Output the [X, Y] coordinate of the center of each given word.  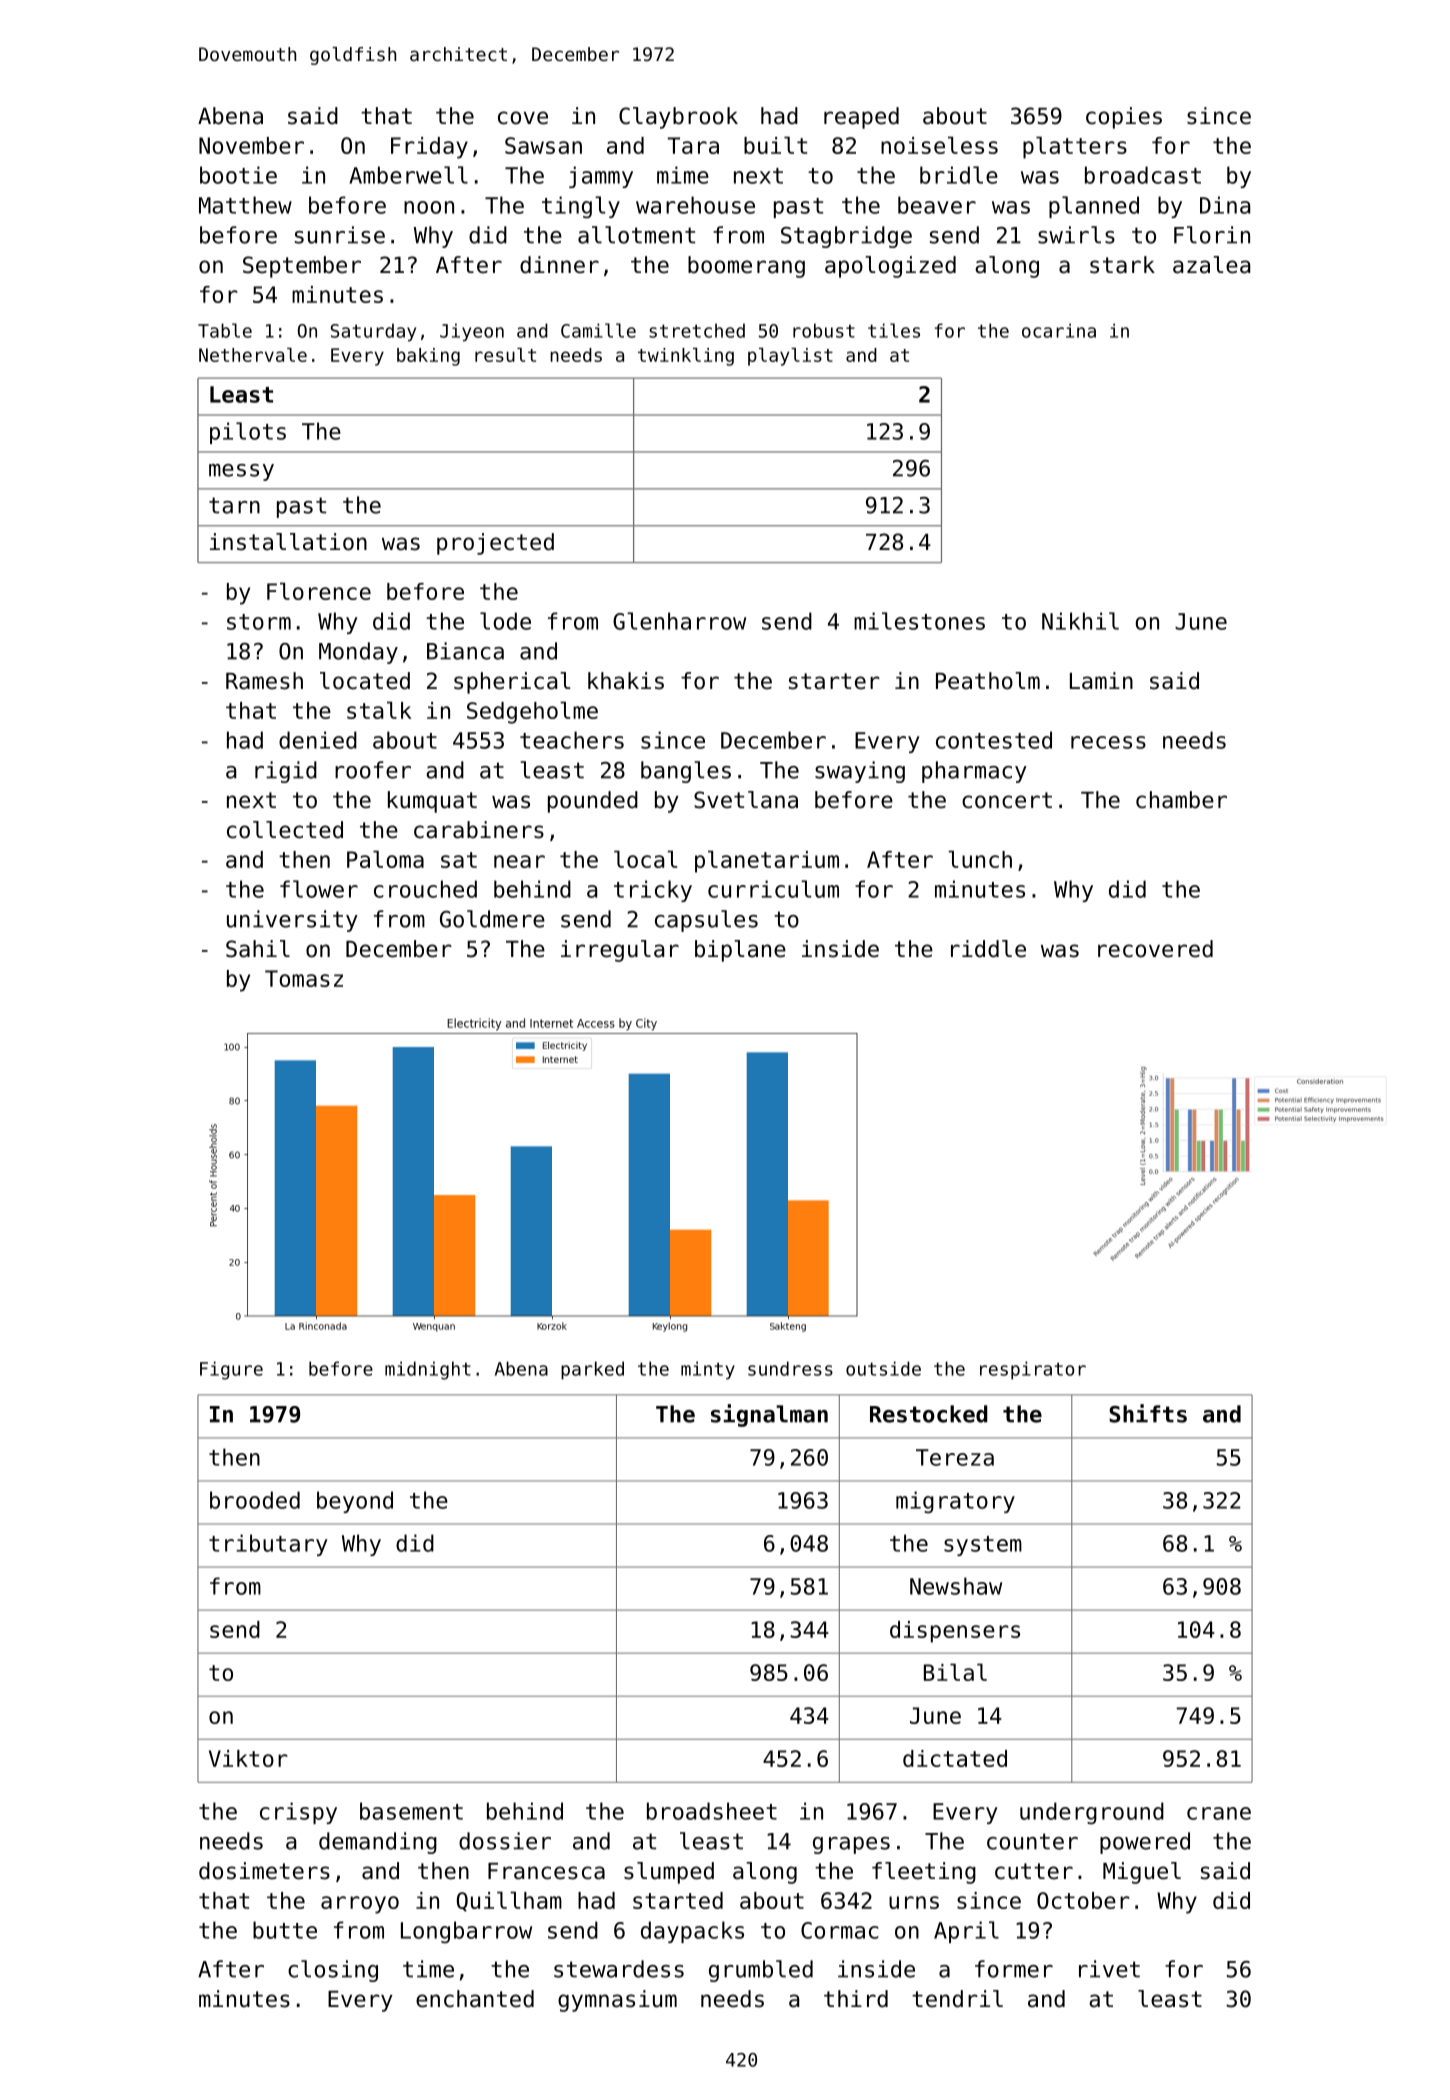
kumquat [432, 802]
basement [411, 1811]
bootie [238, 175]
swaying [860, 772]
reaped [861, 118]
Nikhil [1080, 621]
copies [1124, 118]
